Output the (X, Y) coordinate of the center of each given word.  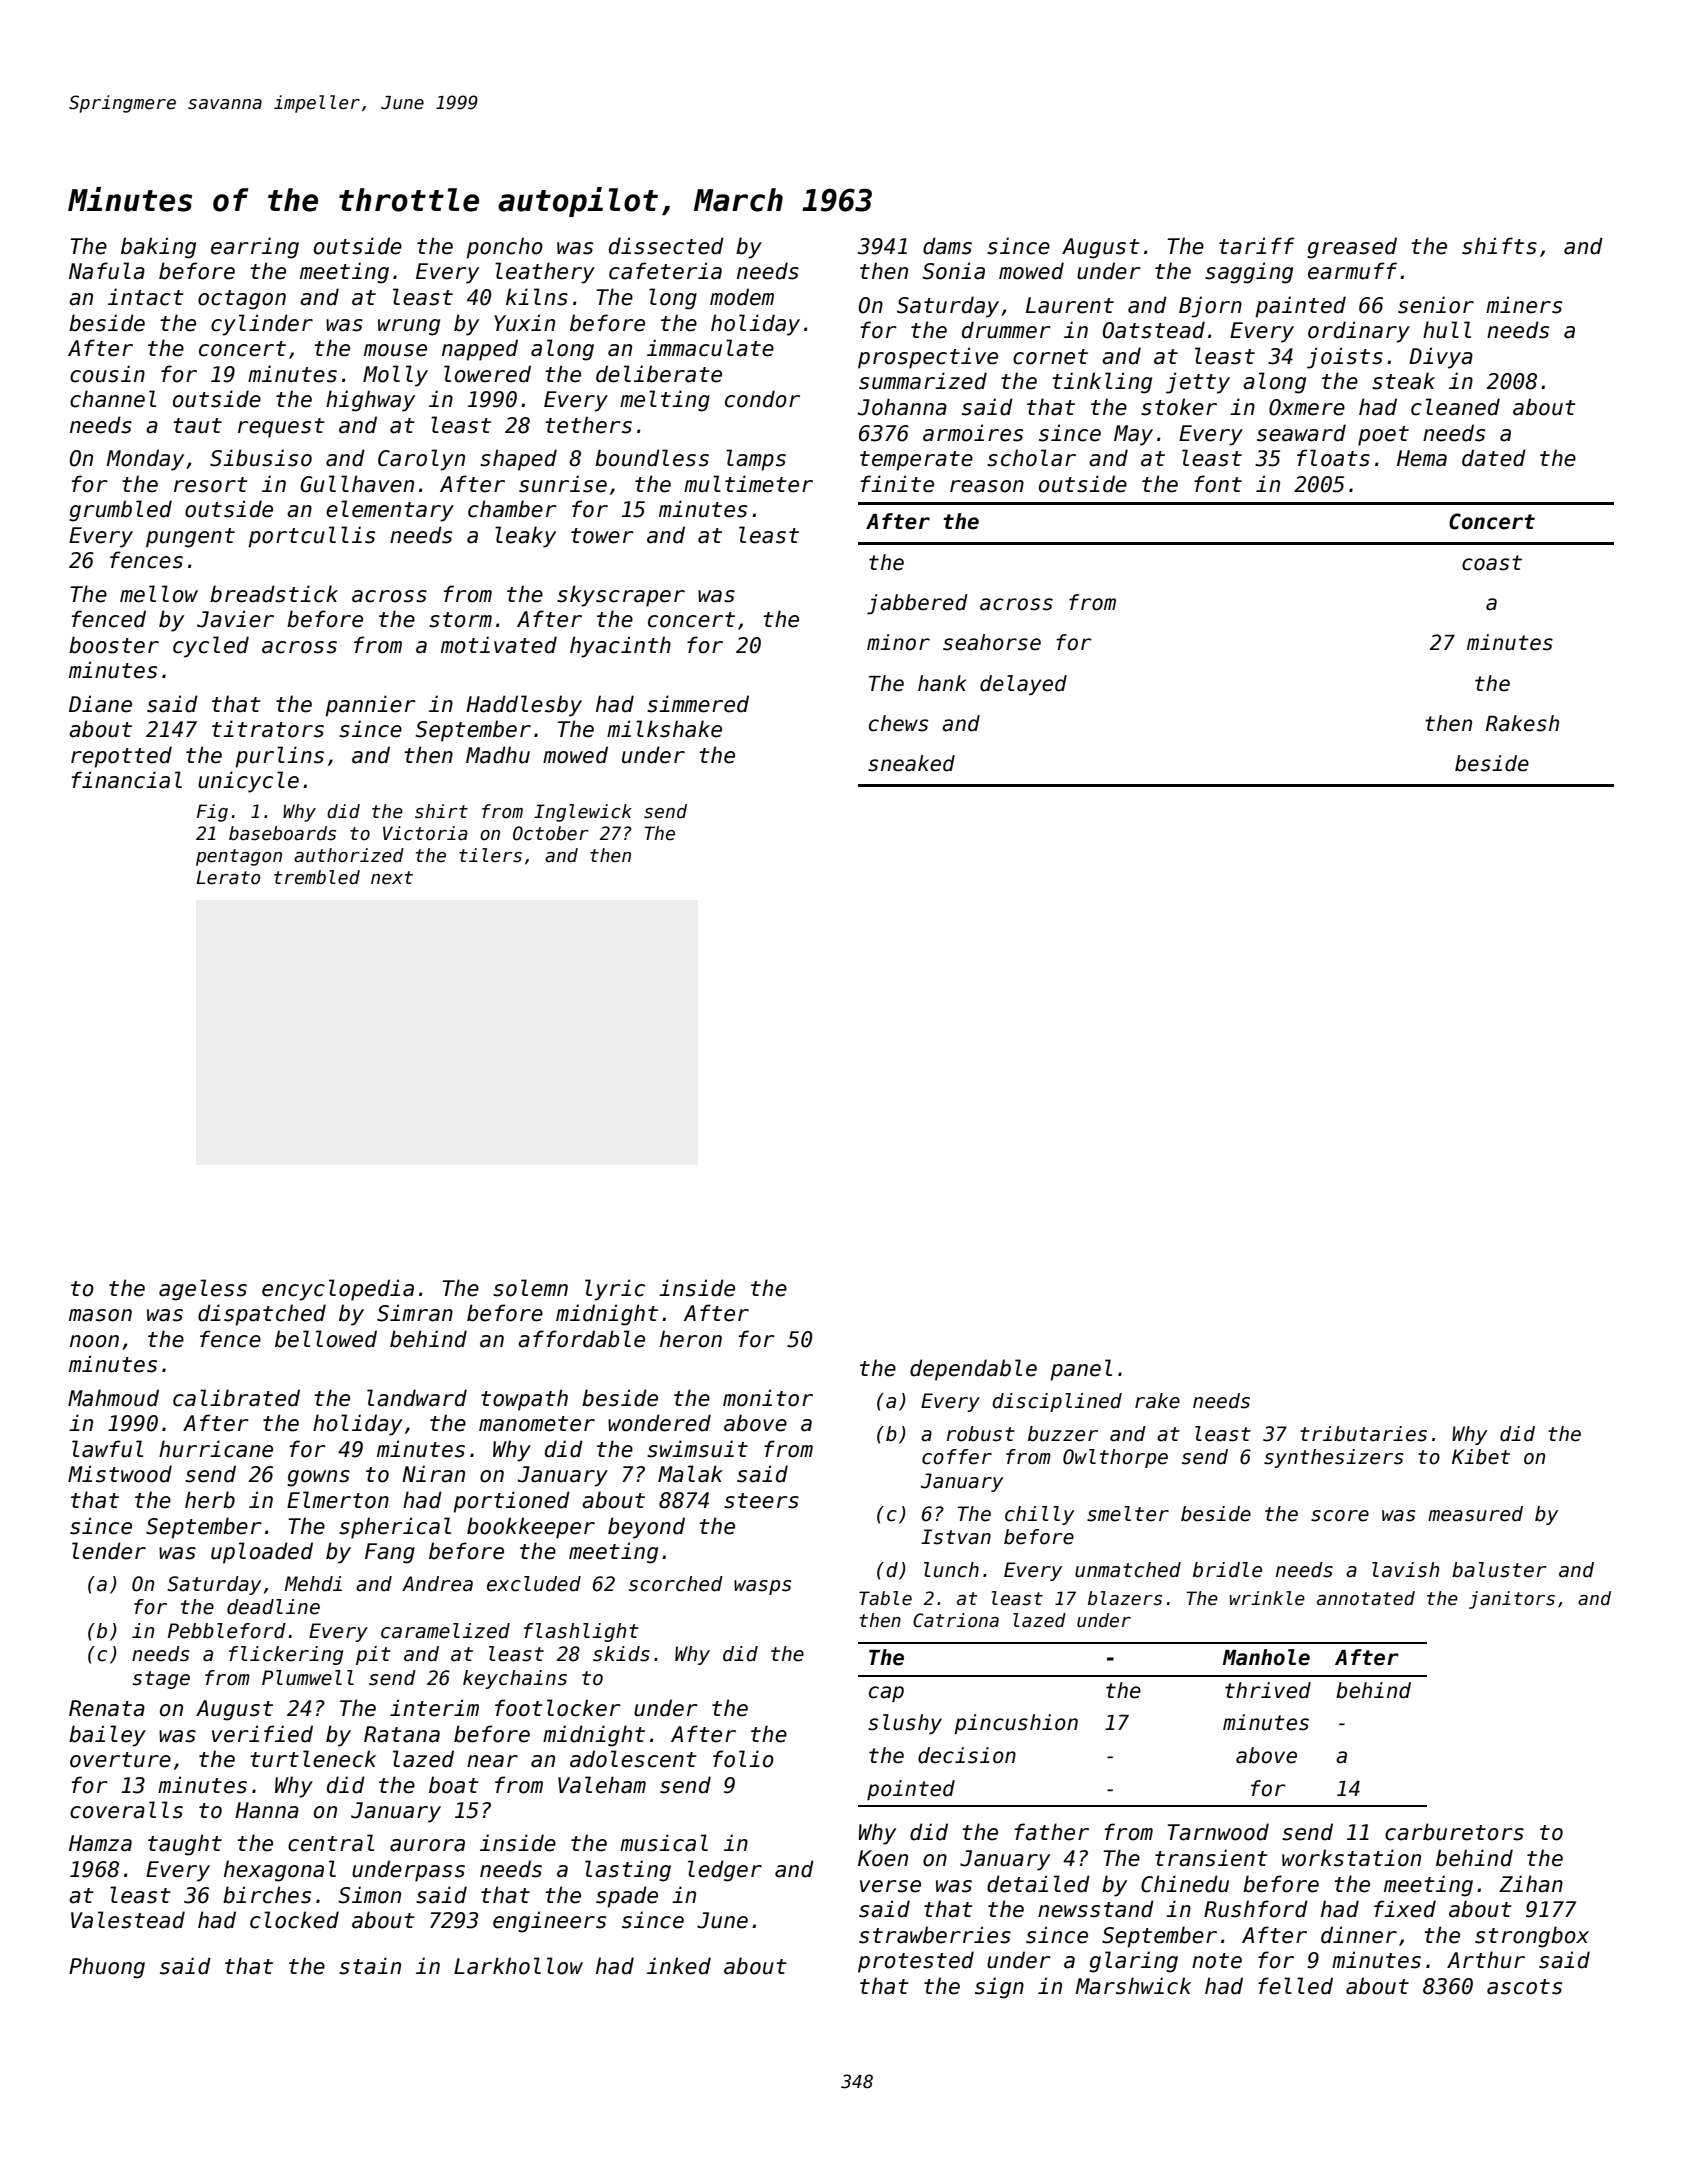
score (1340, 1516)
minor (898, 642)
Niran (433, 1474)
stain (370, 1966)
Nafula (107, 271)
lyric (615, 1290)
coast (1492, 563)
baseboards (282, 833)
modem (742, 297)
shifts (1499, 246)
